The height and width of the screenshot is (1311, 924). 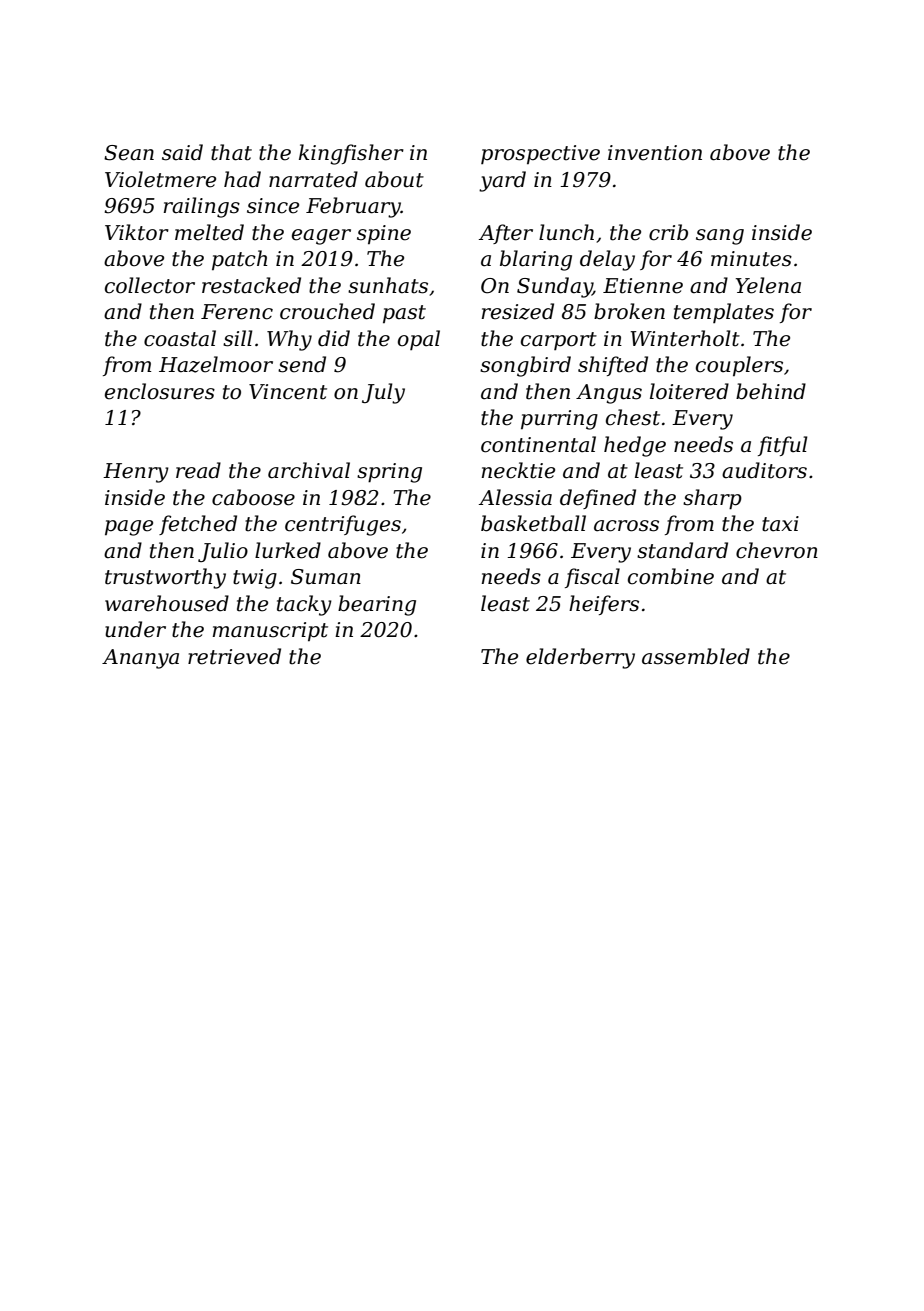 I want to click on Ferenc, so click(x=237, y=312).
